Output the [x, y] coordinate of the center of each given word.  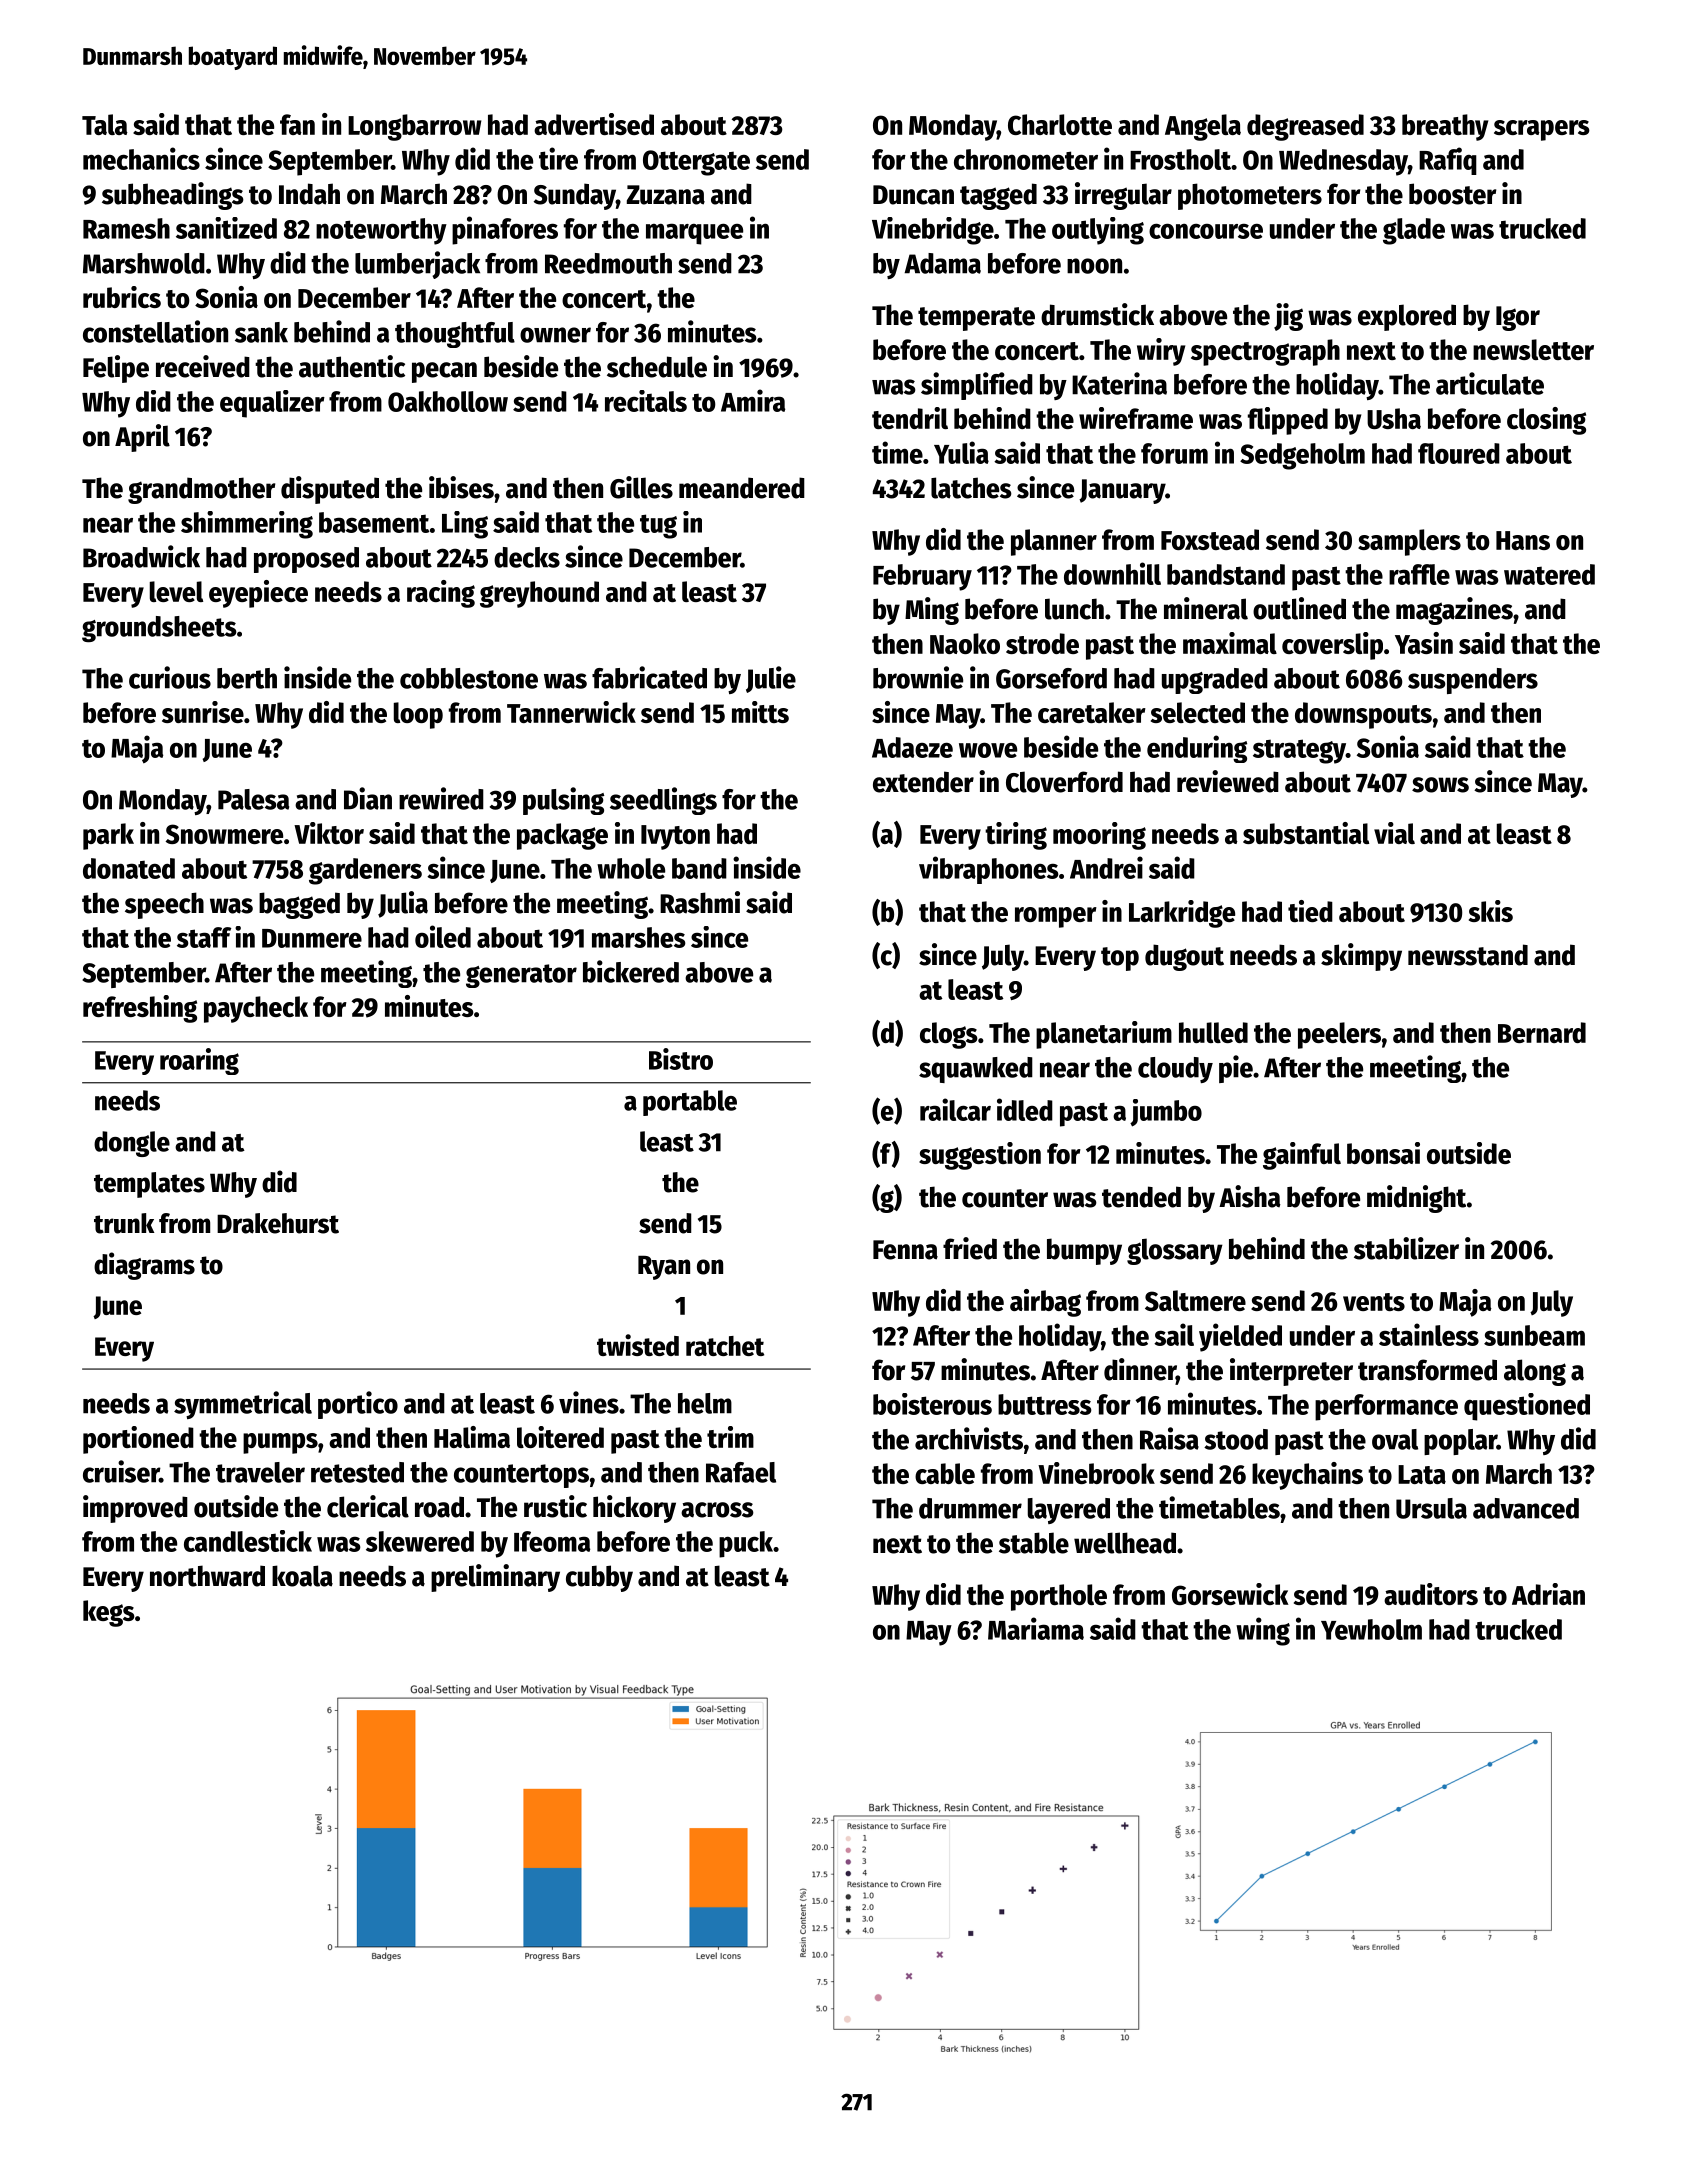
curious [170, 677]
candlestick [248, 1541]
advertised [594, 124]
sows [1440, 785]
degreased [1305, 127]
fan [297, 124]
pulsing [563, 801]
